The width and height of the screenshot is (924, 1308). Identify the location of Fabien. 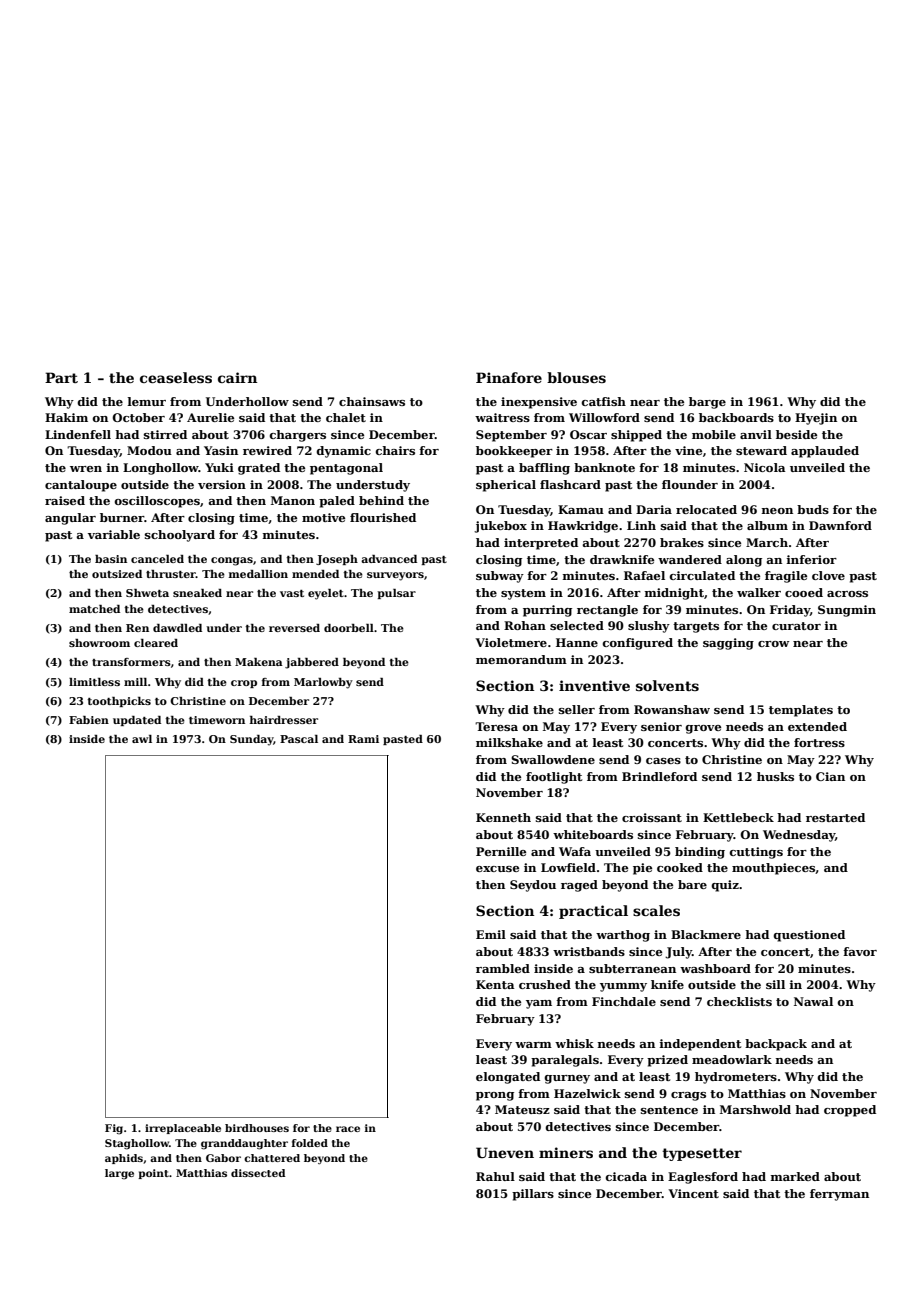
(89, 720).
